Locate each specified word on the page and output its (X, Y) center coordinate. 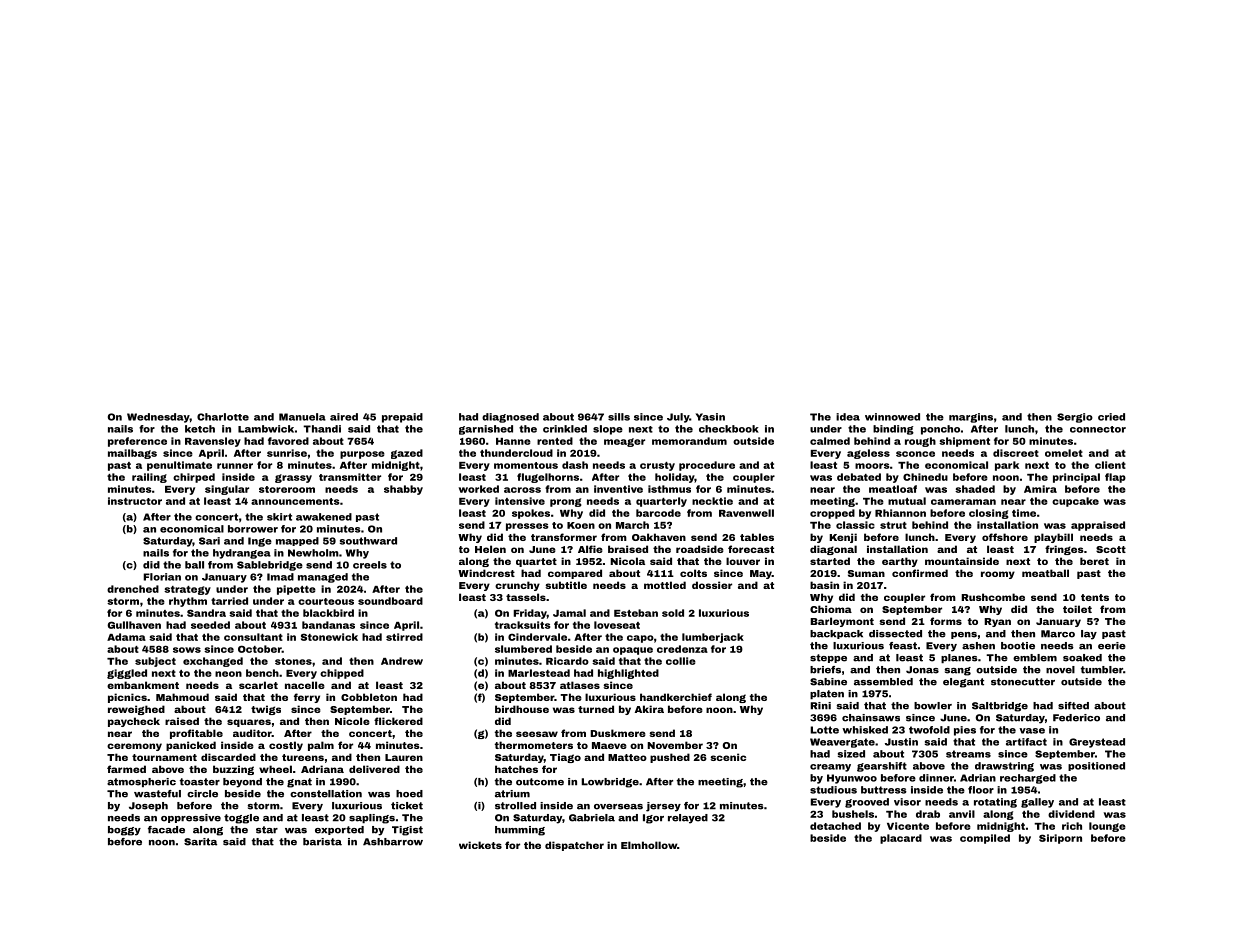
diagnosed (510, 418)
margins (971, 418)
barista (322, 842)
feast (903, 646)
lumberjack (713, 638)
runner (235, 466)
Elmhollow (649, 845)
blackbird (328, 613)
